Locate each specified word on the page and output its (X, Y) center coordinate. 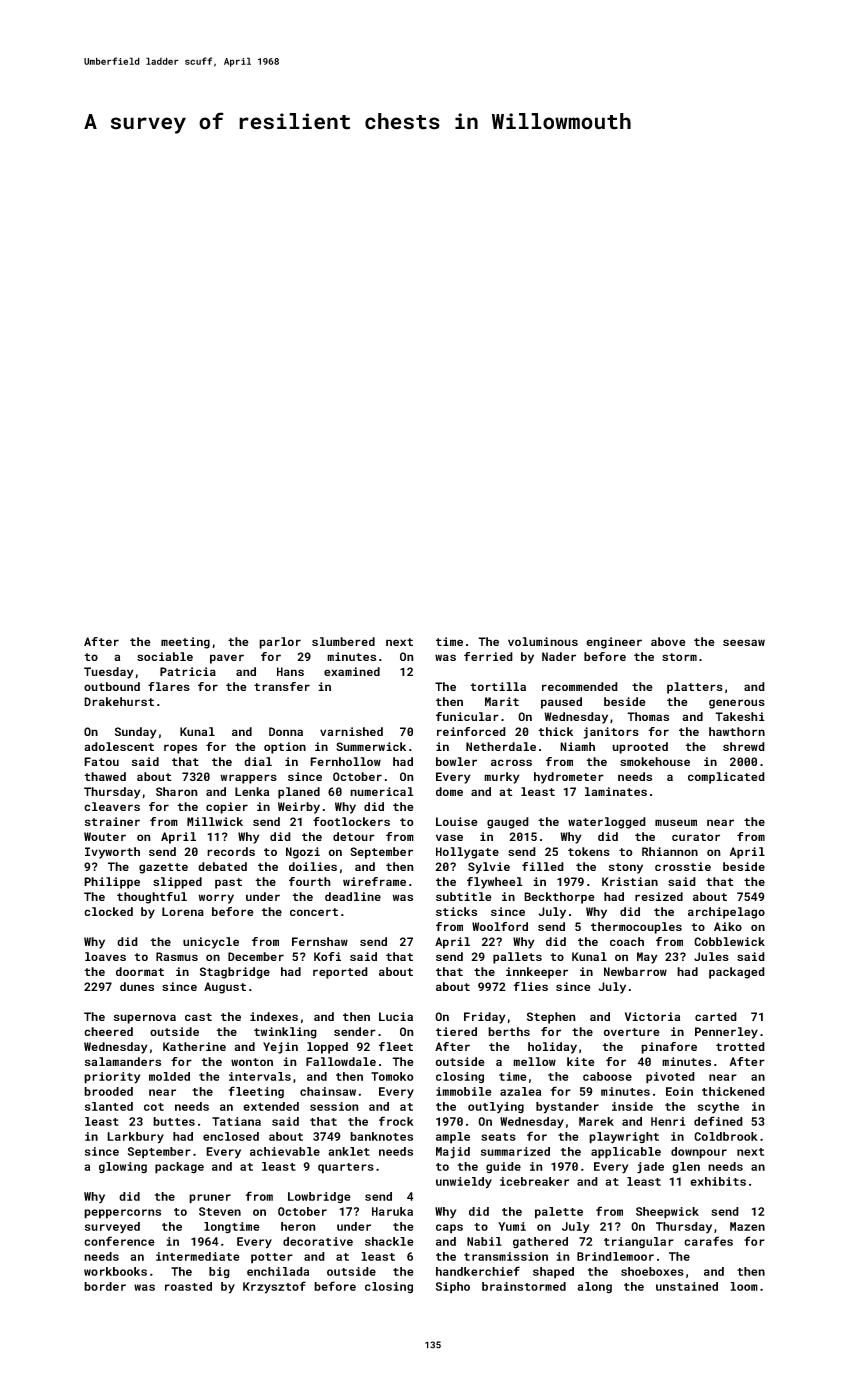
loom (744, 1286)
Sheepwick (667, 1213)
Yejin (280, 1048)
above (668, 641)
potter (272, 1258)
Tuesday (109, 673)
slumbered (343, 641)
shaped (553, 1273)
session (334, 1106)
